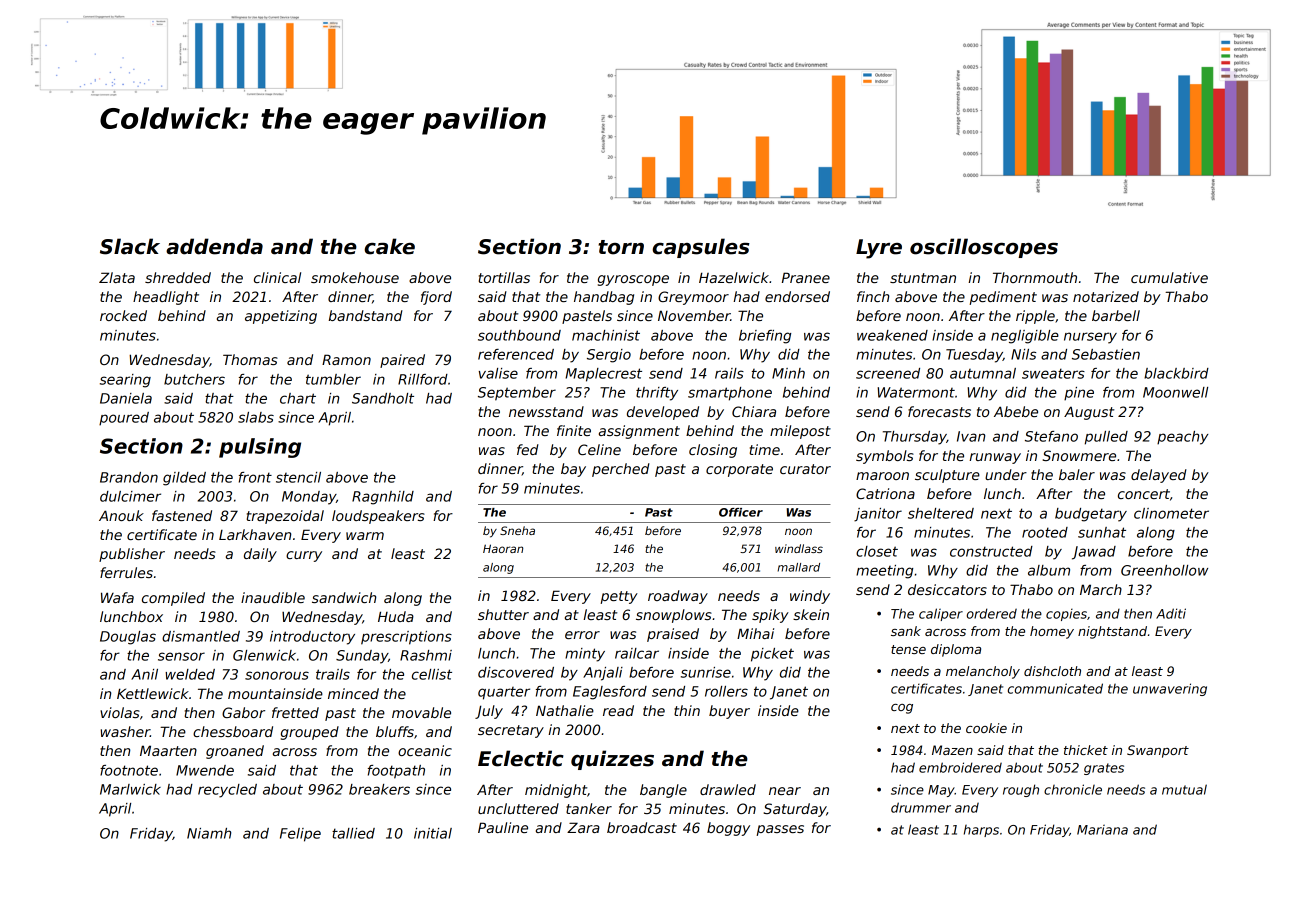 The image size is (1308, 924). Describe the element at coordinates (365, 536) in the image. I see `warm` at that location.
